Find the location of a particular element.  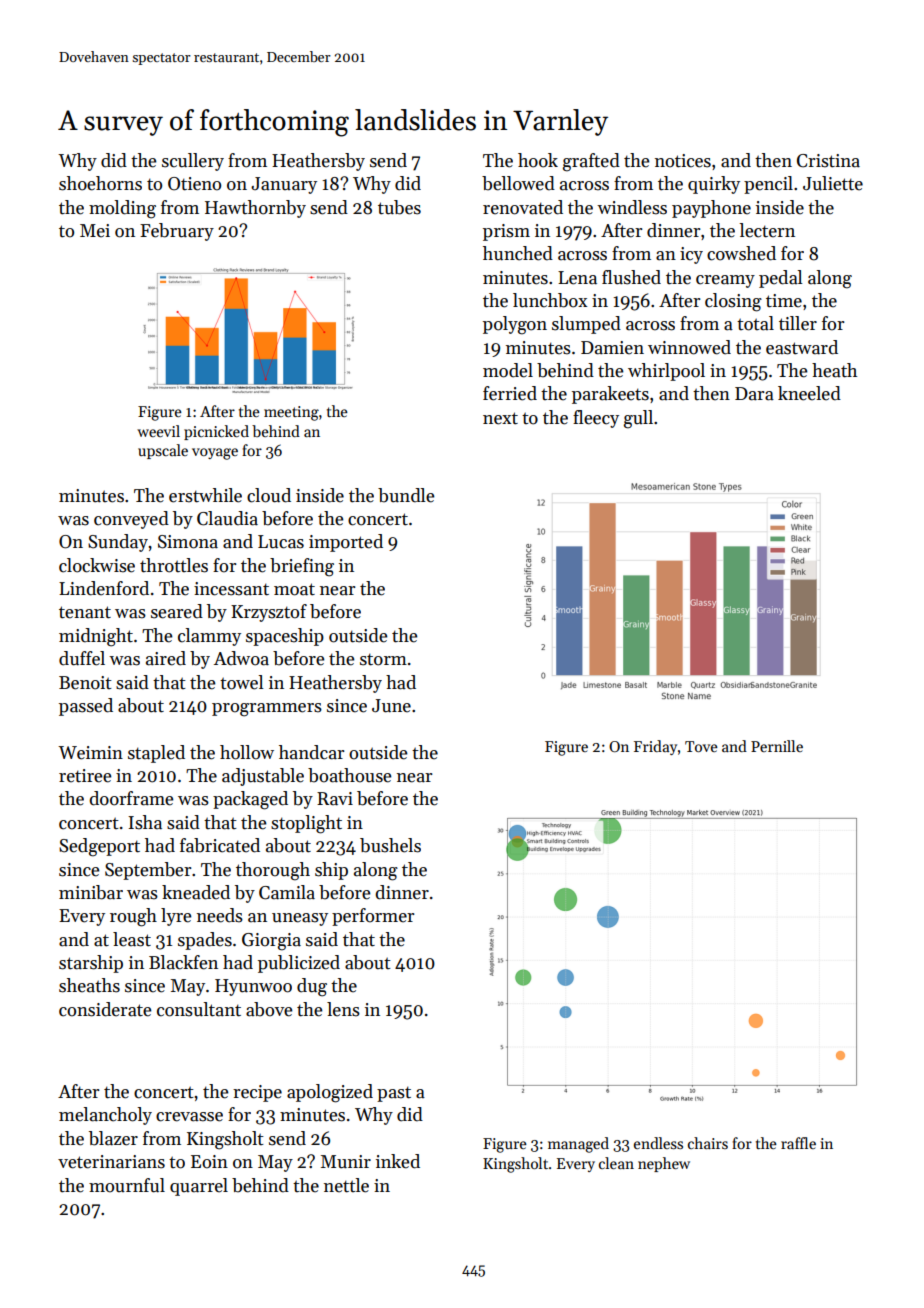

Dara is located at coordinates (754, 394).
